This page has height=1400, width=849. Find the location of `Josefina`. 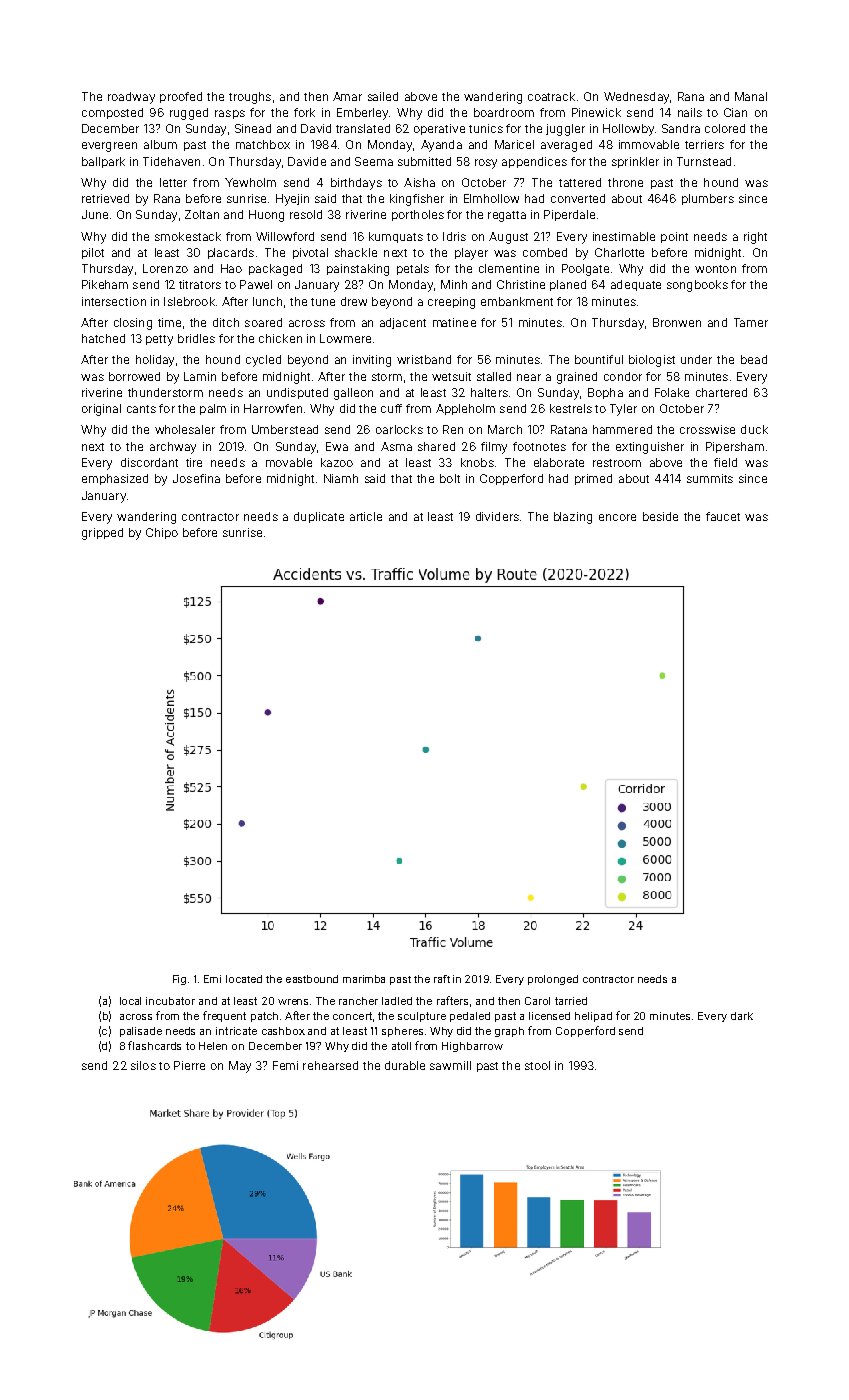

Josefina is located at coordinates (196, 478).
